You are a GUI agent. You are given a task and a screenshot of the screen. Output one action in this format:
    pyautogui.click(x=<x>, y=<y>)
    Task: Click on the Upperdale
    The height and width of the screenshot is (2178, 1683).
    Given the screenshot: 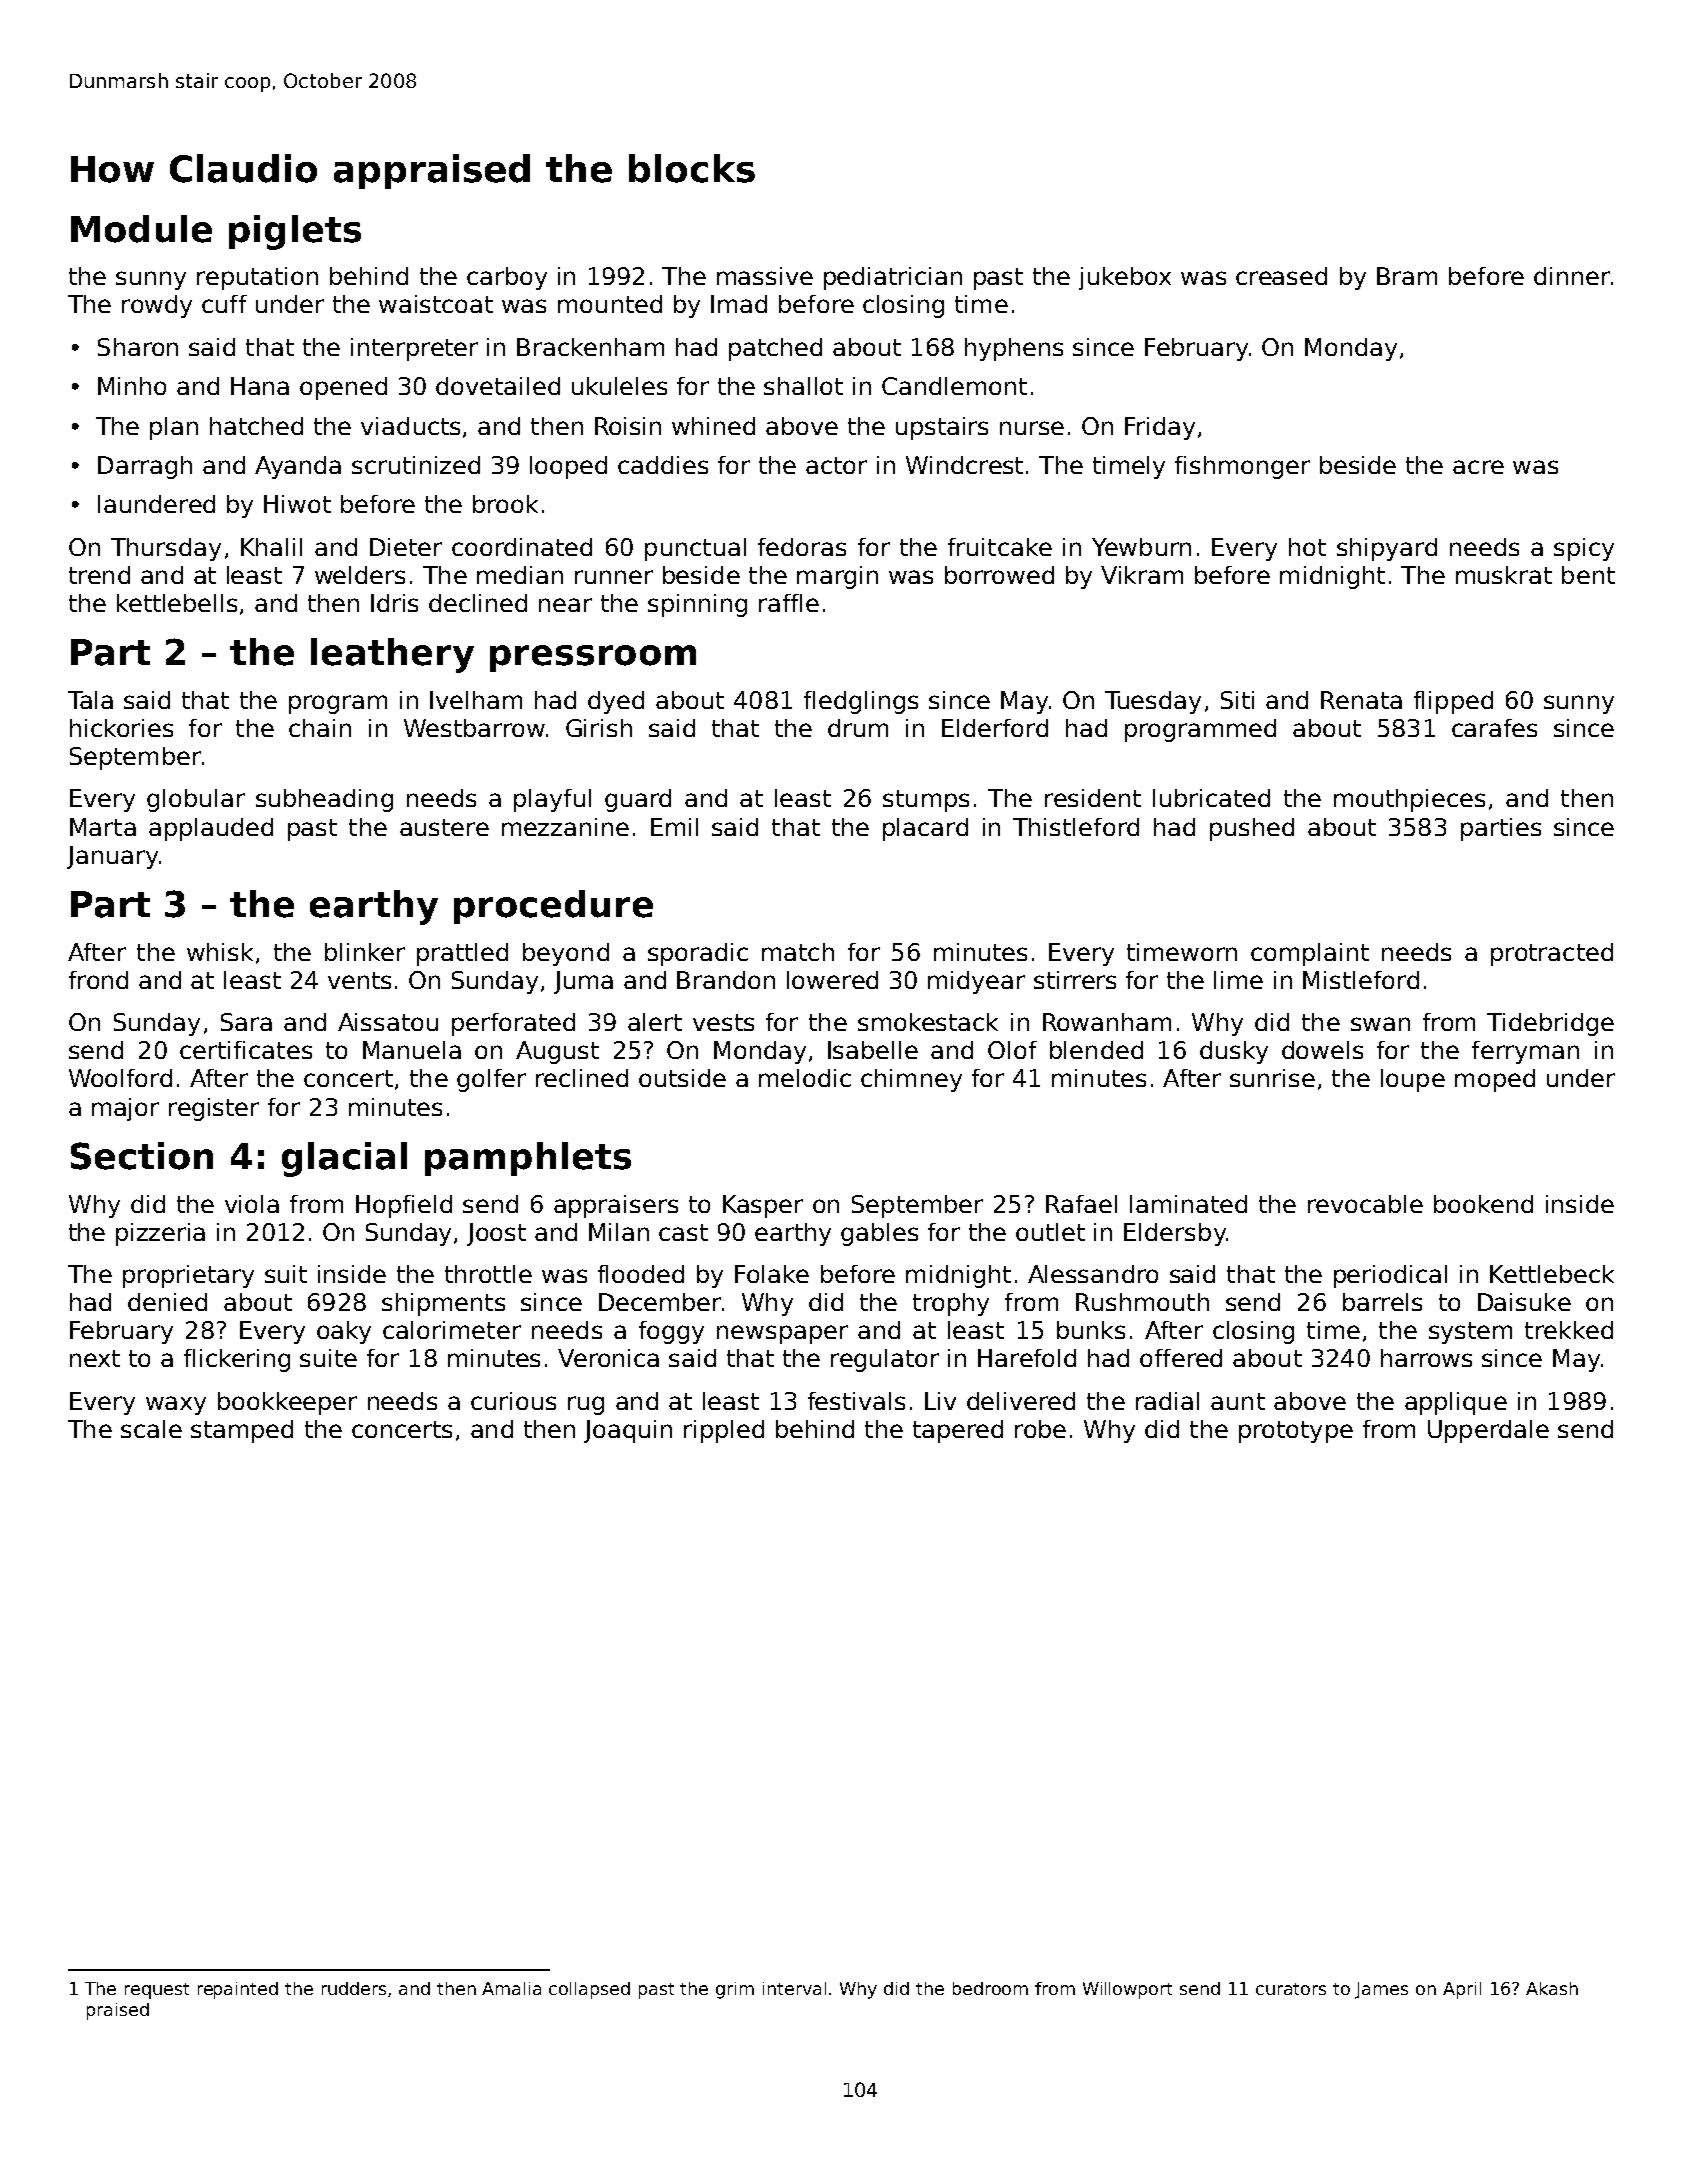 What is the action you would take?
    pyautogui.click(x=1488, y=1431)
